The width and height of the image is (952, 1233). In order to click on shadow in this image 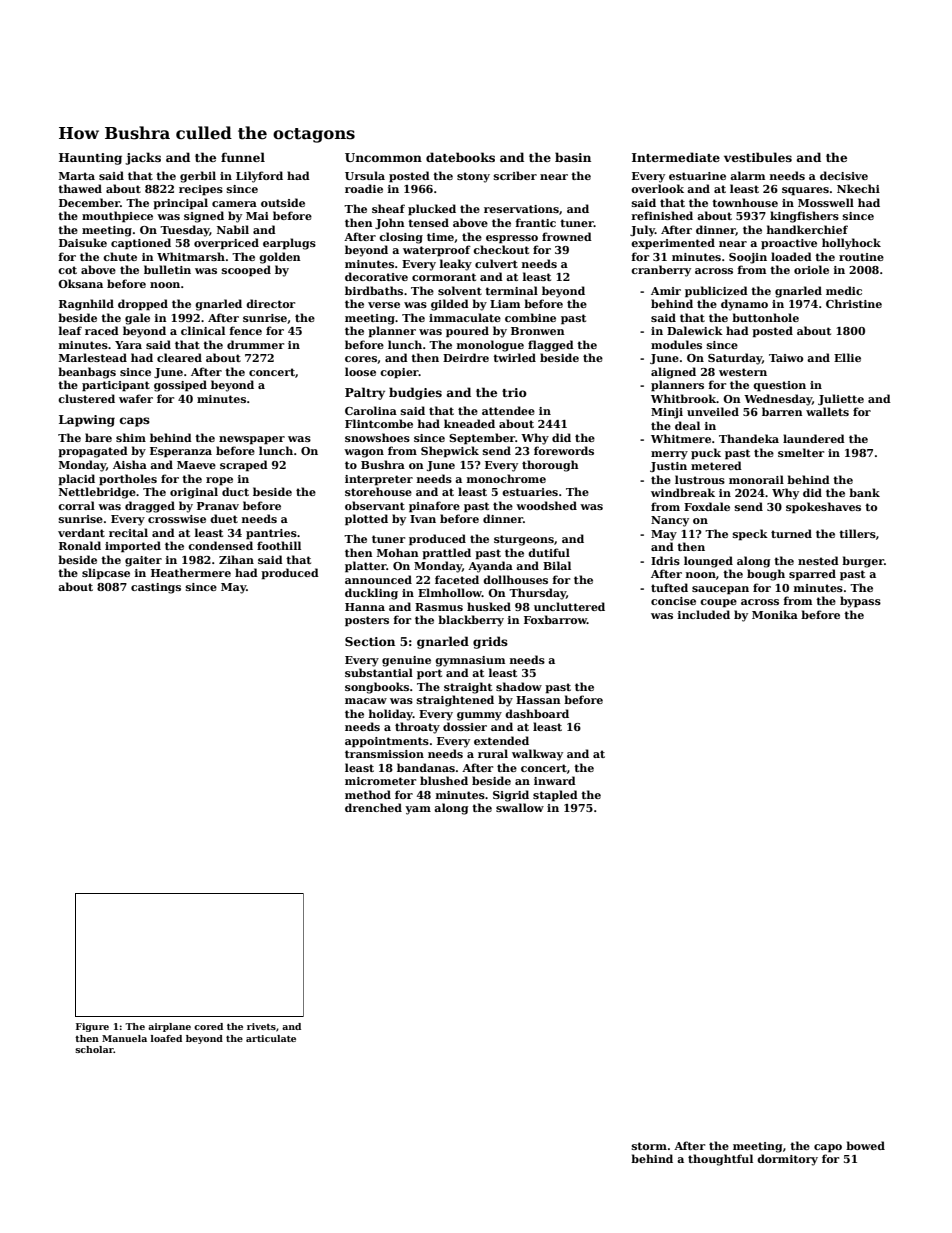, I will do `click(519, 686)`.
